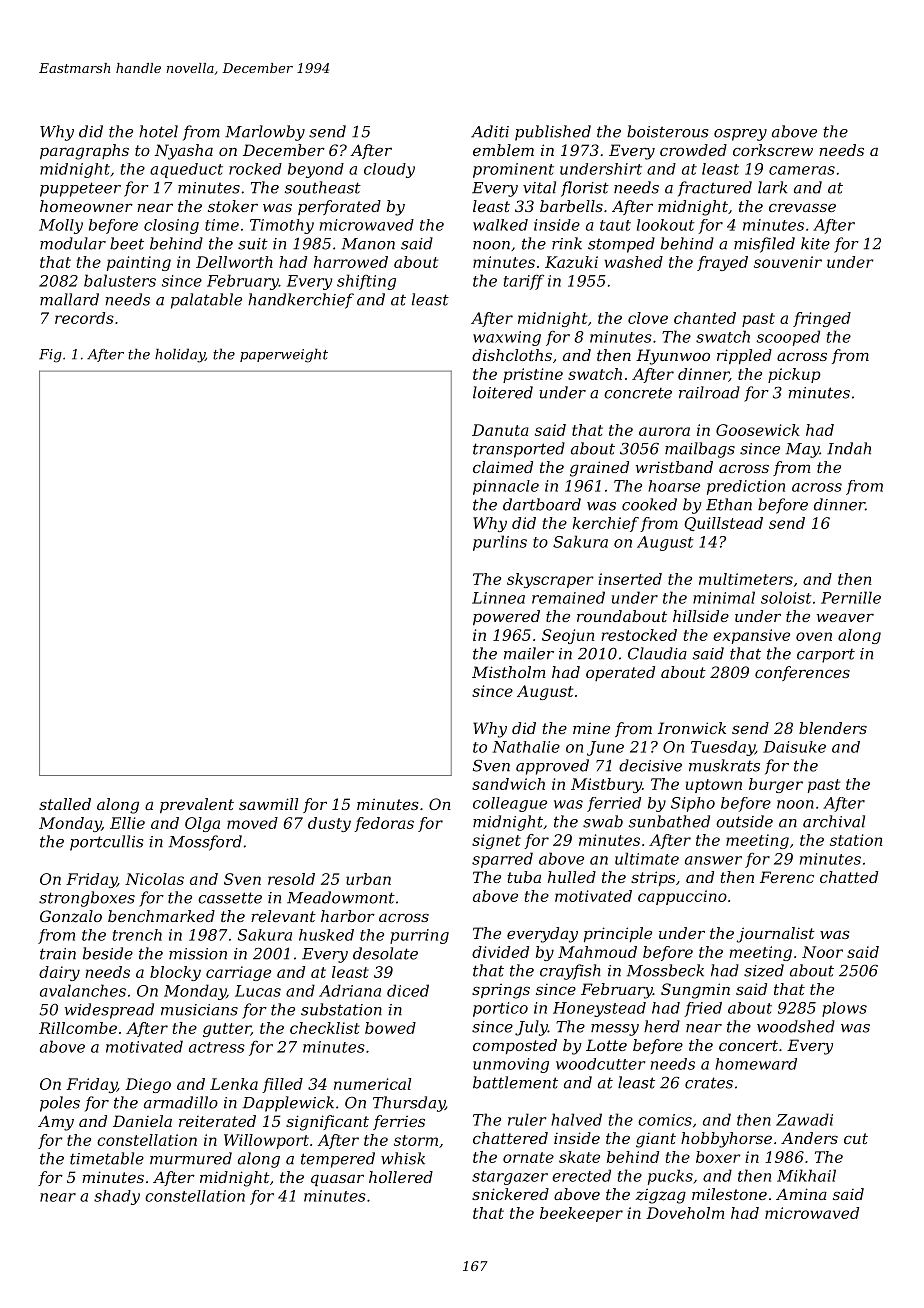 Image resolution: width=924 pixels, height=1308 pixels. What do you see at coordinates (84, 152) in the page?
I see `paragraphs` at bounding box center [84, 152].
